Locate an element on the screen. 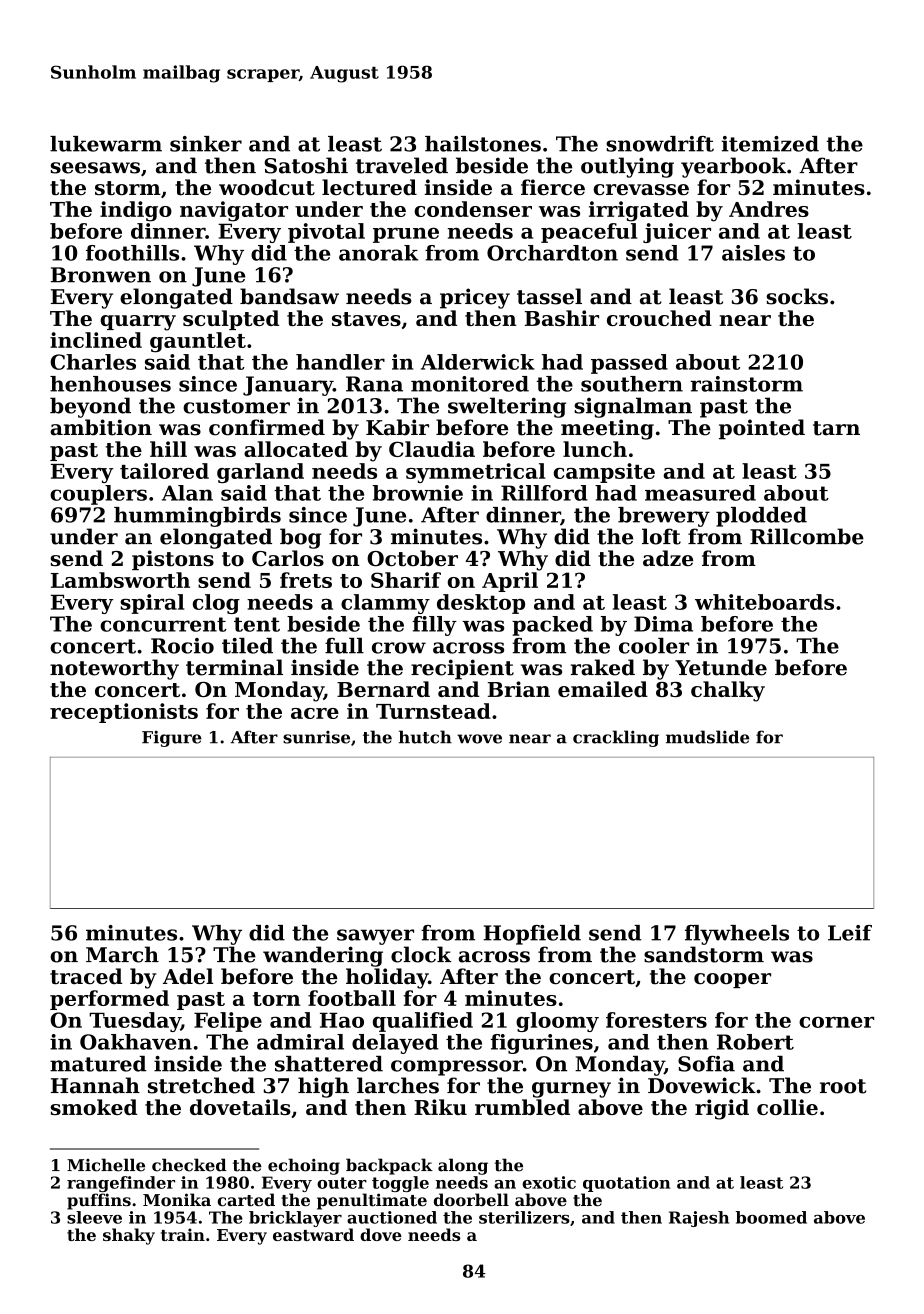  Figure is located at coordinates (172, 738).
